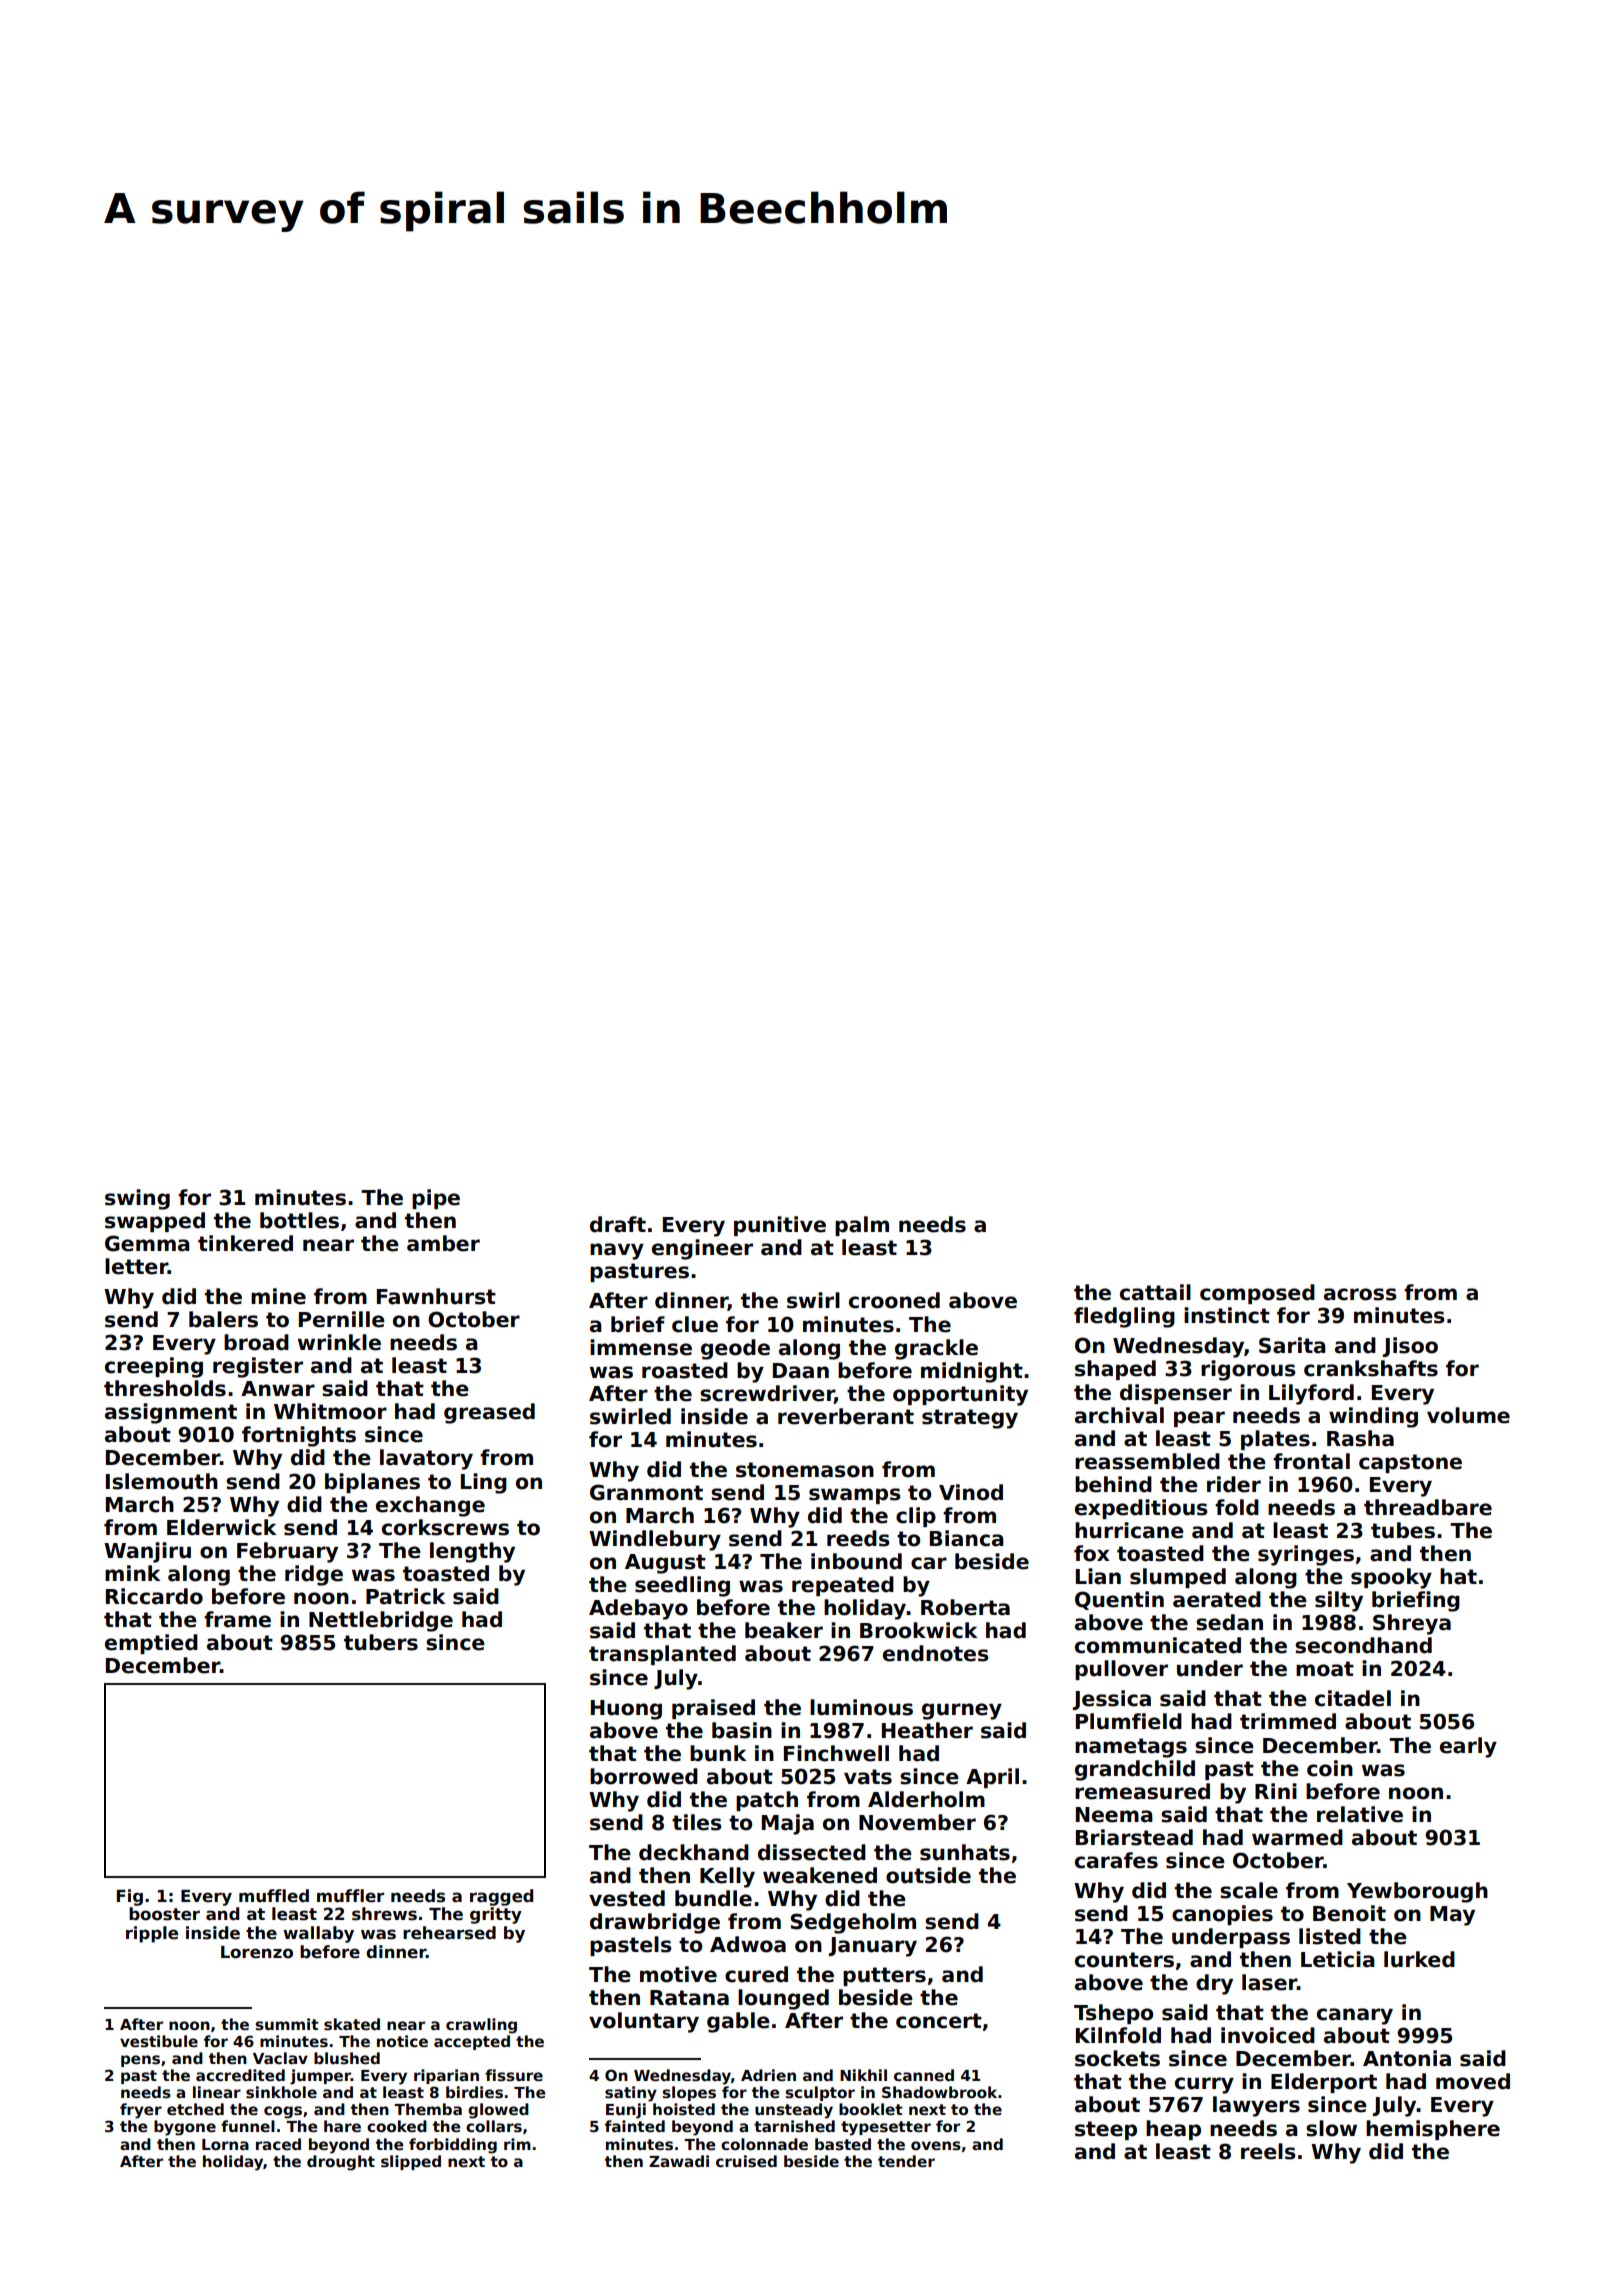 This screenshot has width=1620, height=2292. Describe the element at coordinates (939, 2021) in the screenshot. I see `concert` at that location.
